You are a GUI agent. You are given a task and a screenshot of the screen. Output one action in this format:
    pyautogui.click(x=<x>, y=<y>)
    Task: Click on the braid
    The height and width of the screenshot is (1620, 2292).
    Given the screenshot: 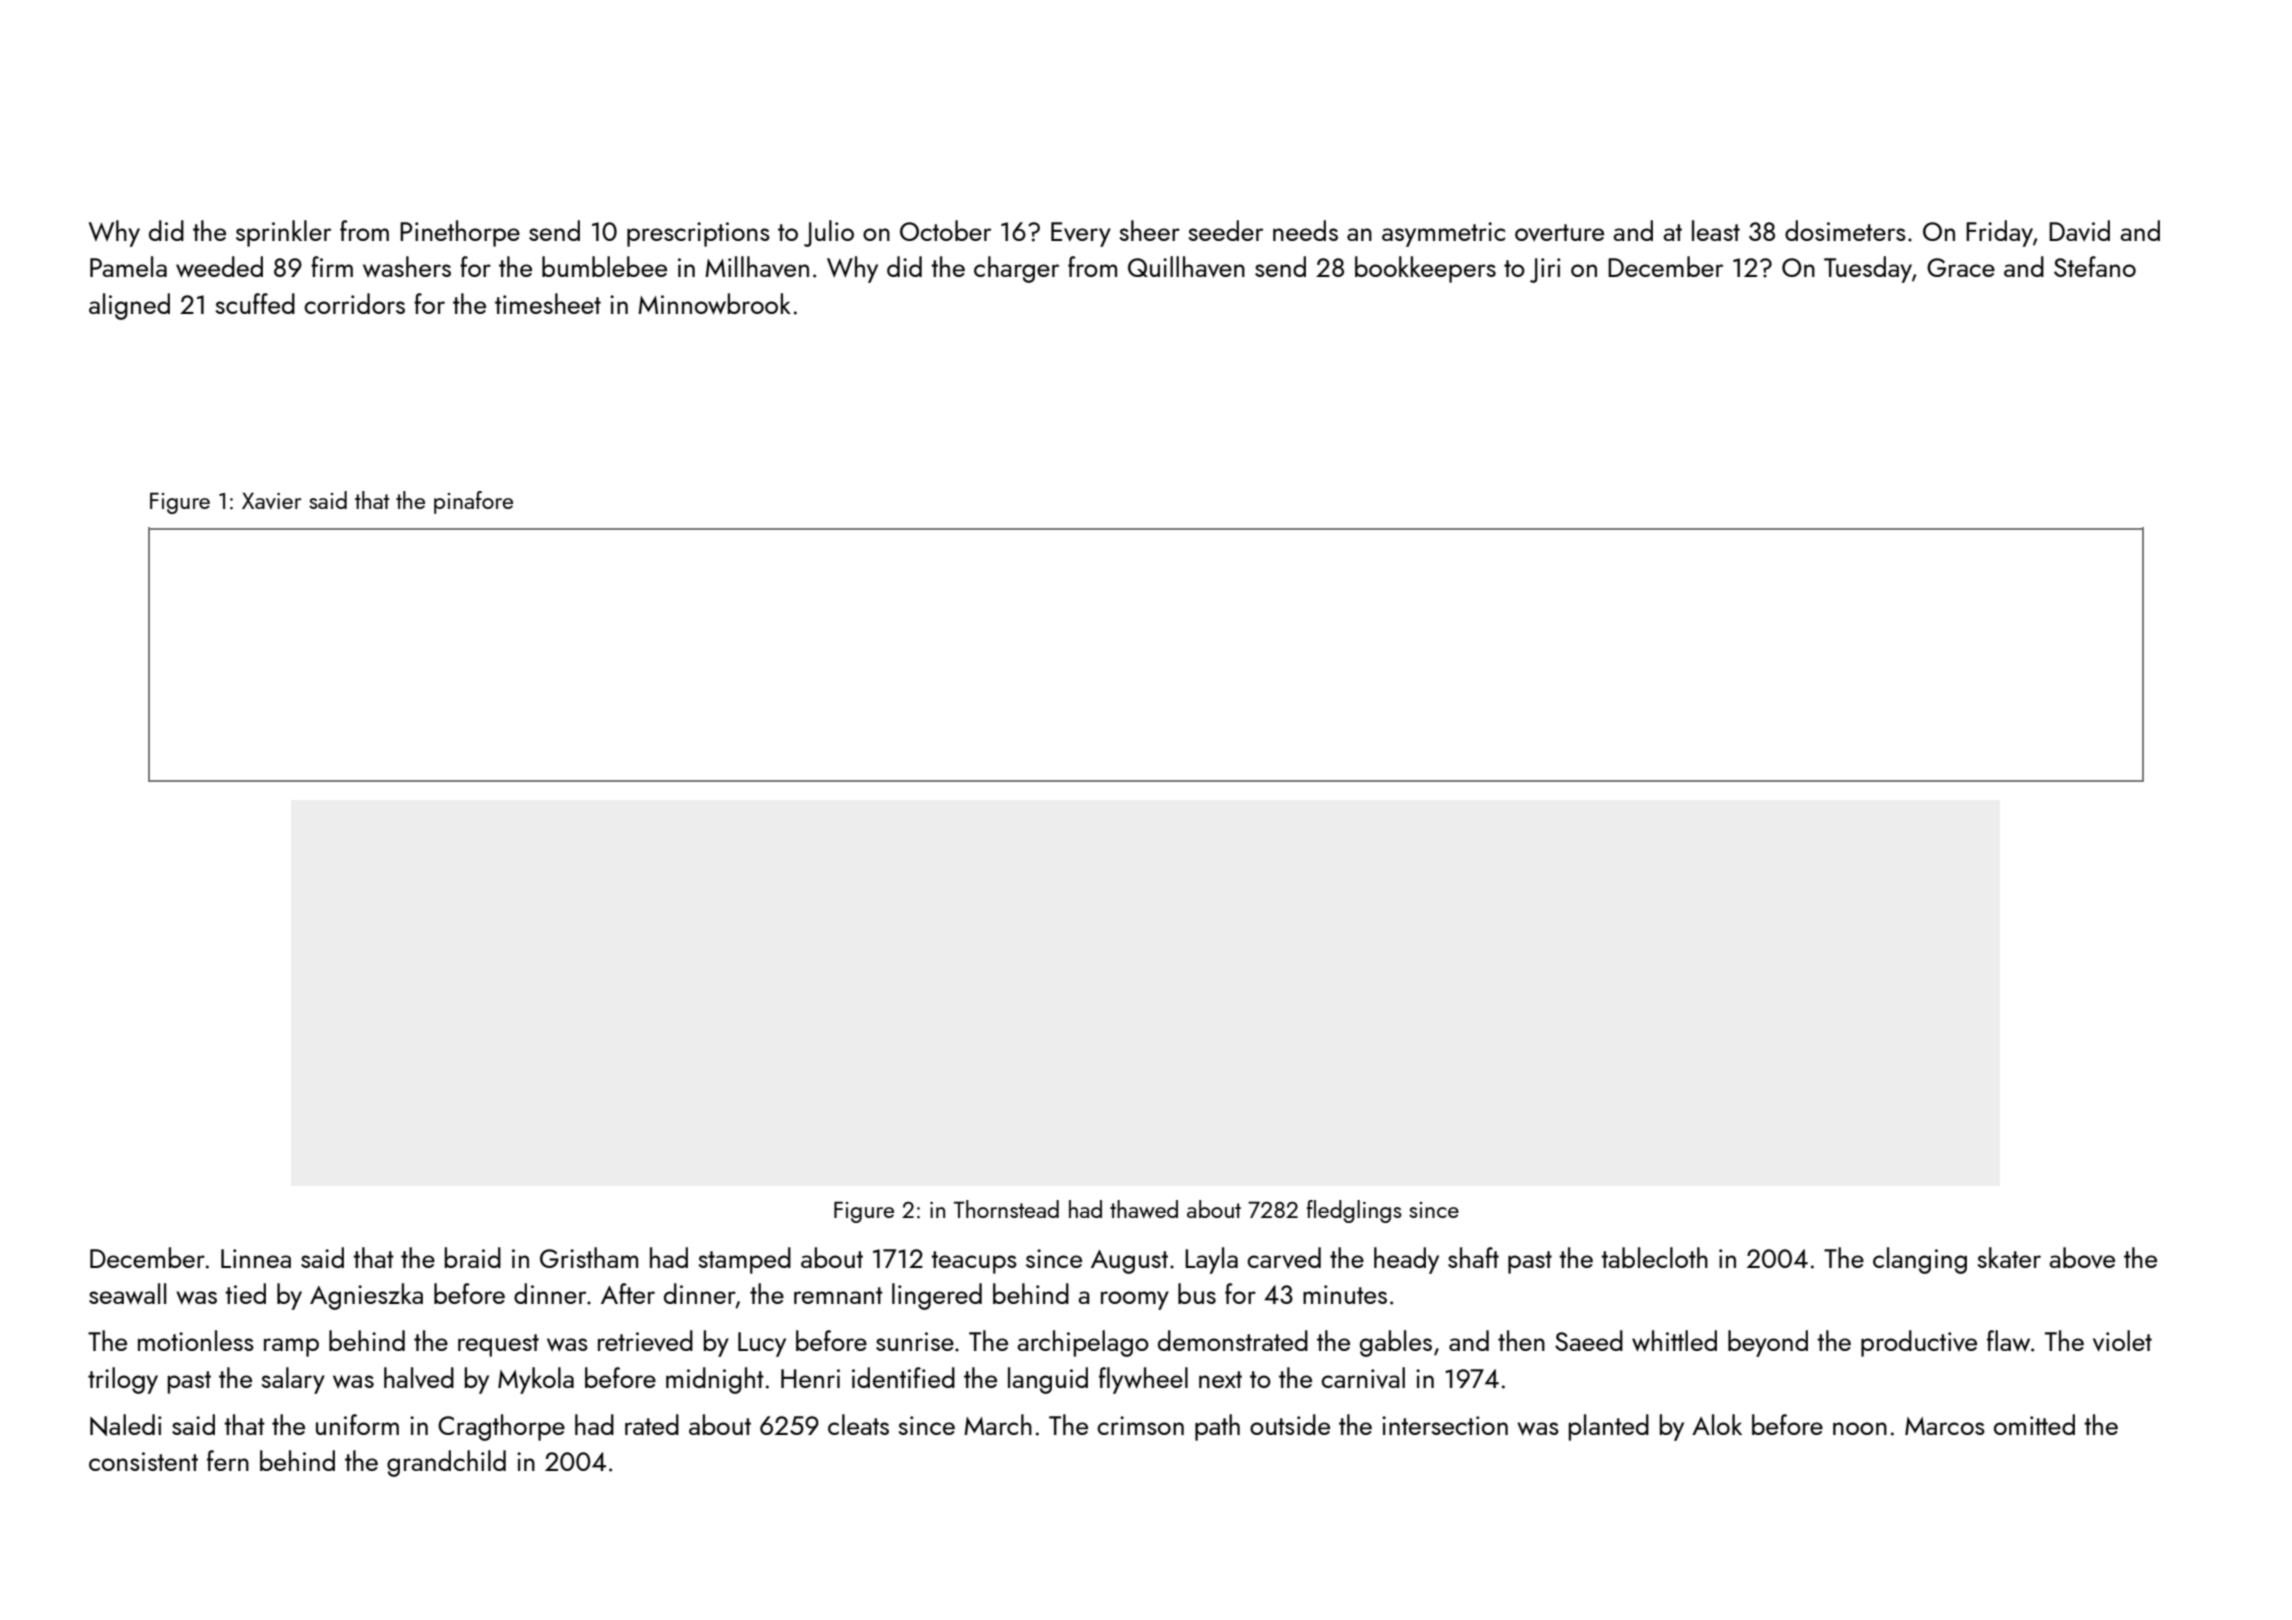 What is the action you would take?
    pyautogui.click(x=473, y=1257)
